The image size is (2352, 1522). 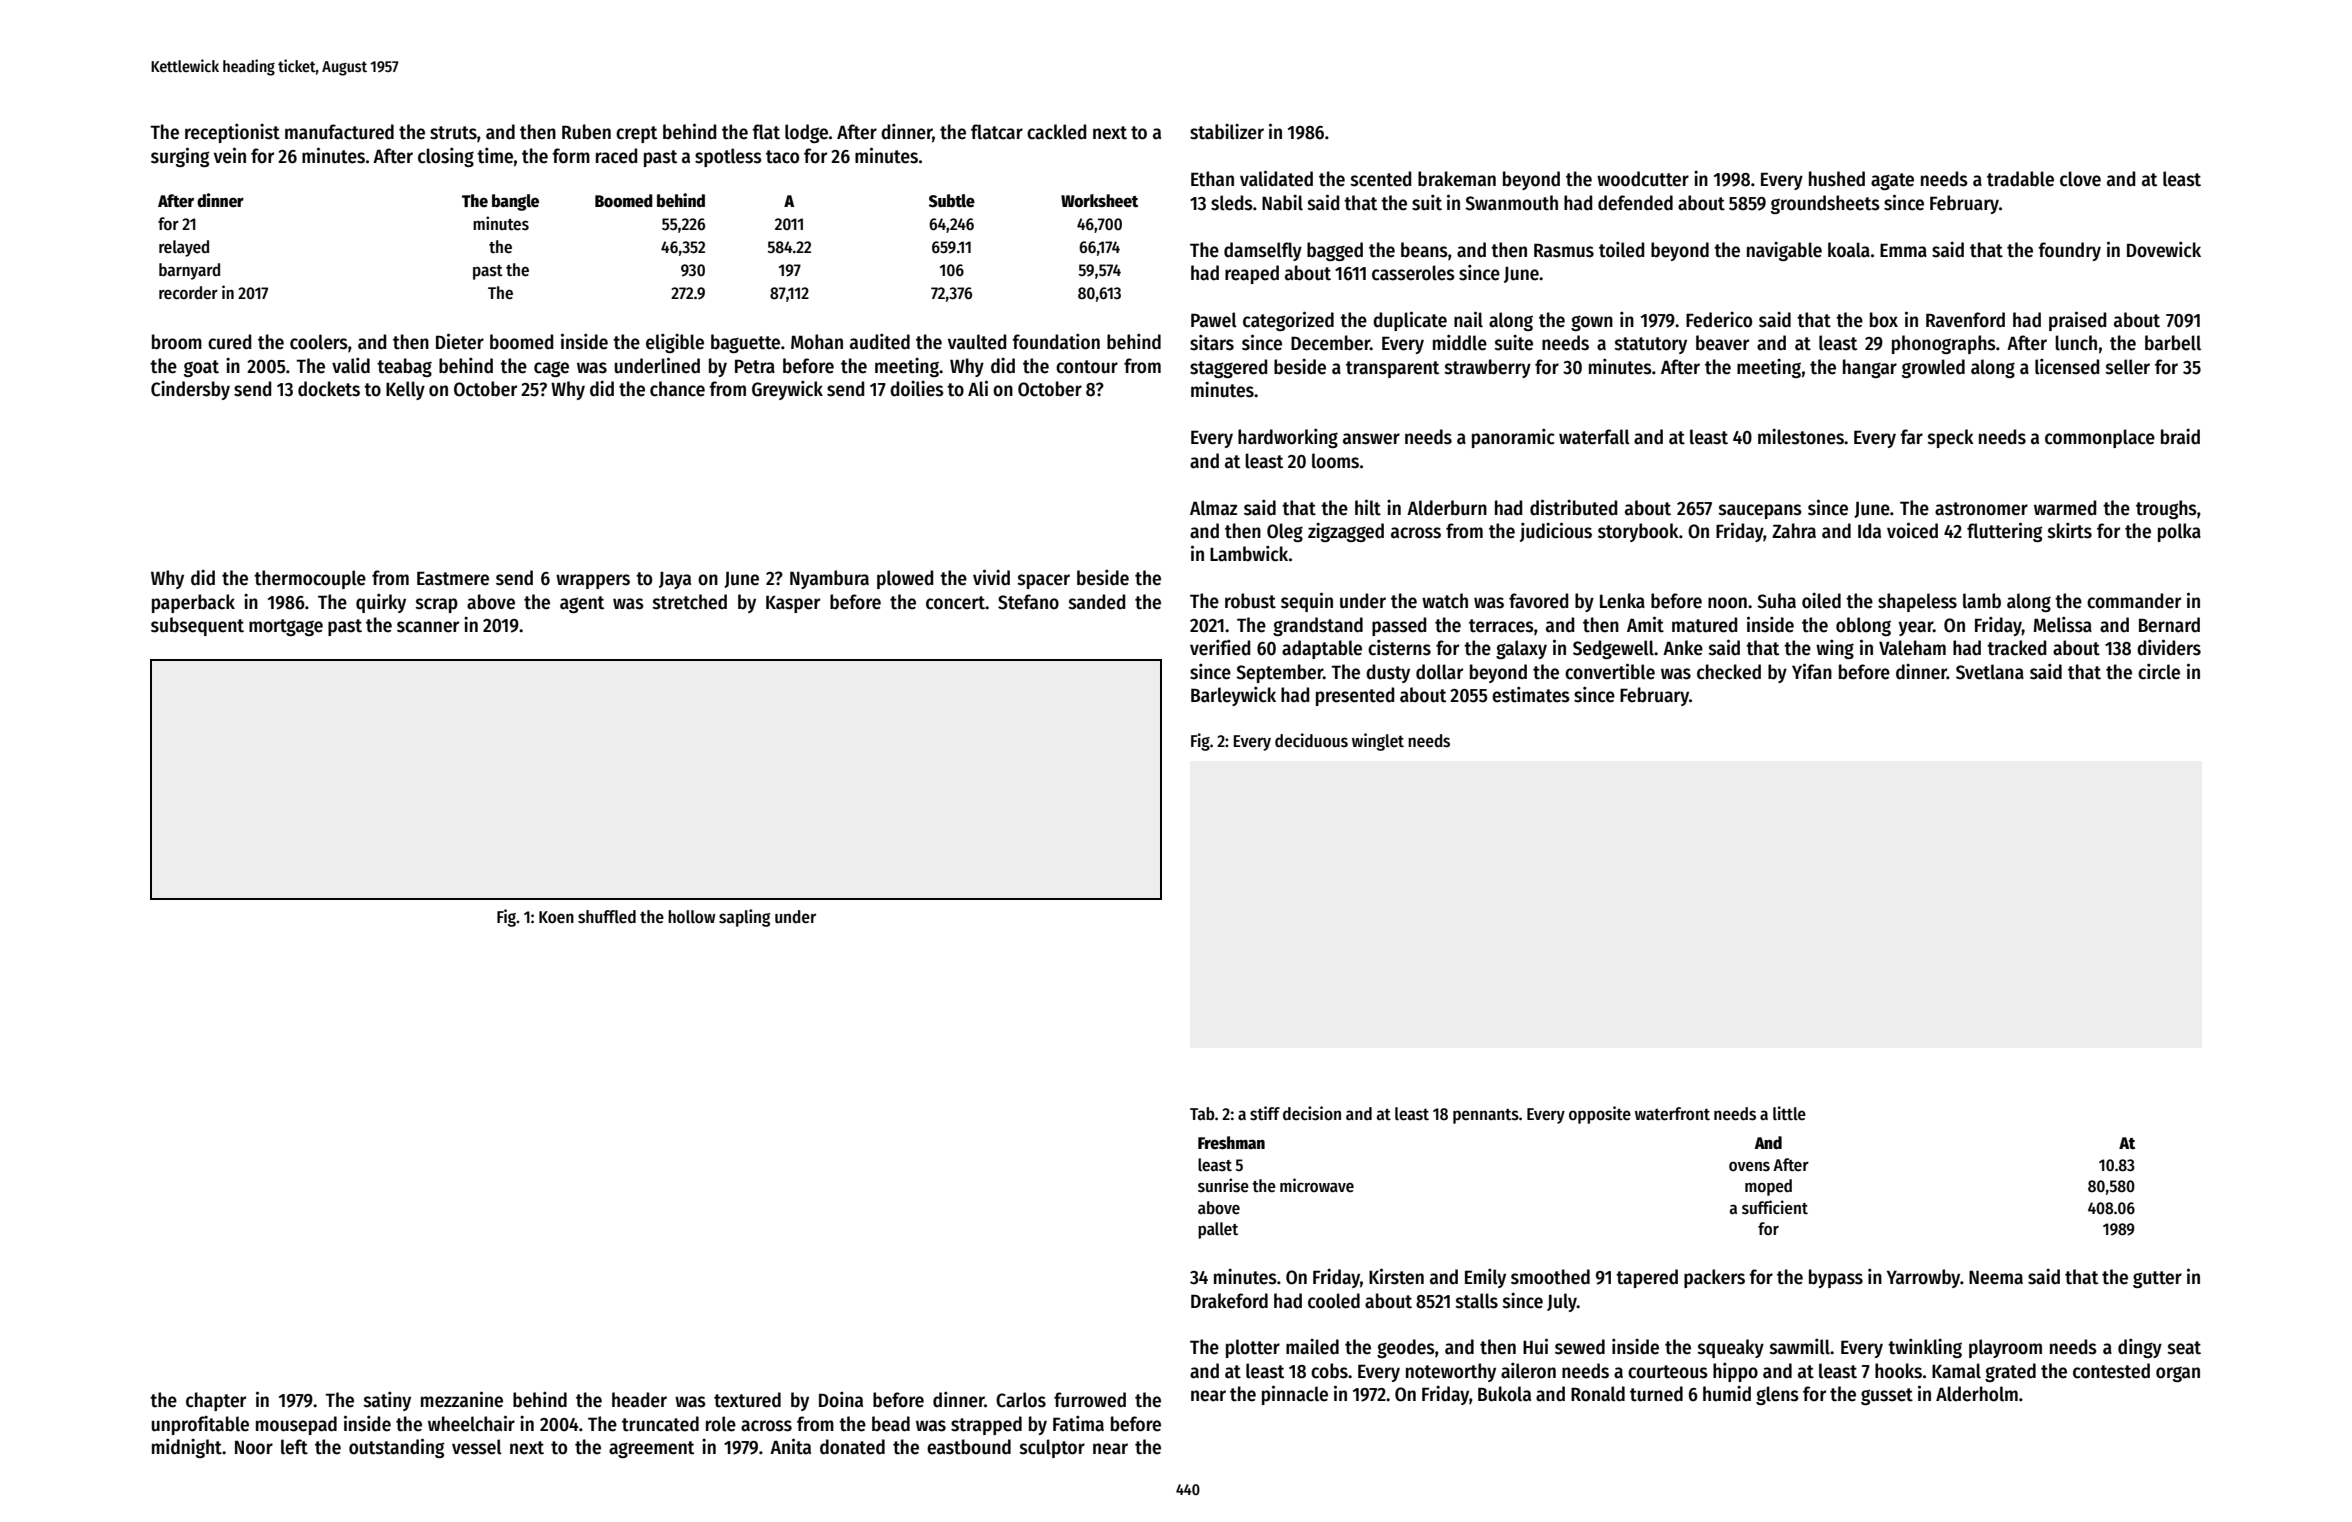 I want to click on ovens, so click(x=1749, y=1167).
